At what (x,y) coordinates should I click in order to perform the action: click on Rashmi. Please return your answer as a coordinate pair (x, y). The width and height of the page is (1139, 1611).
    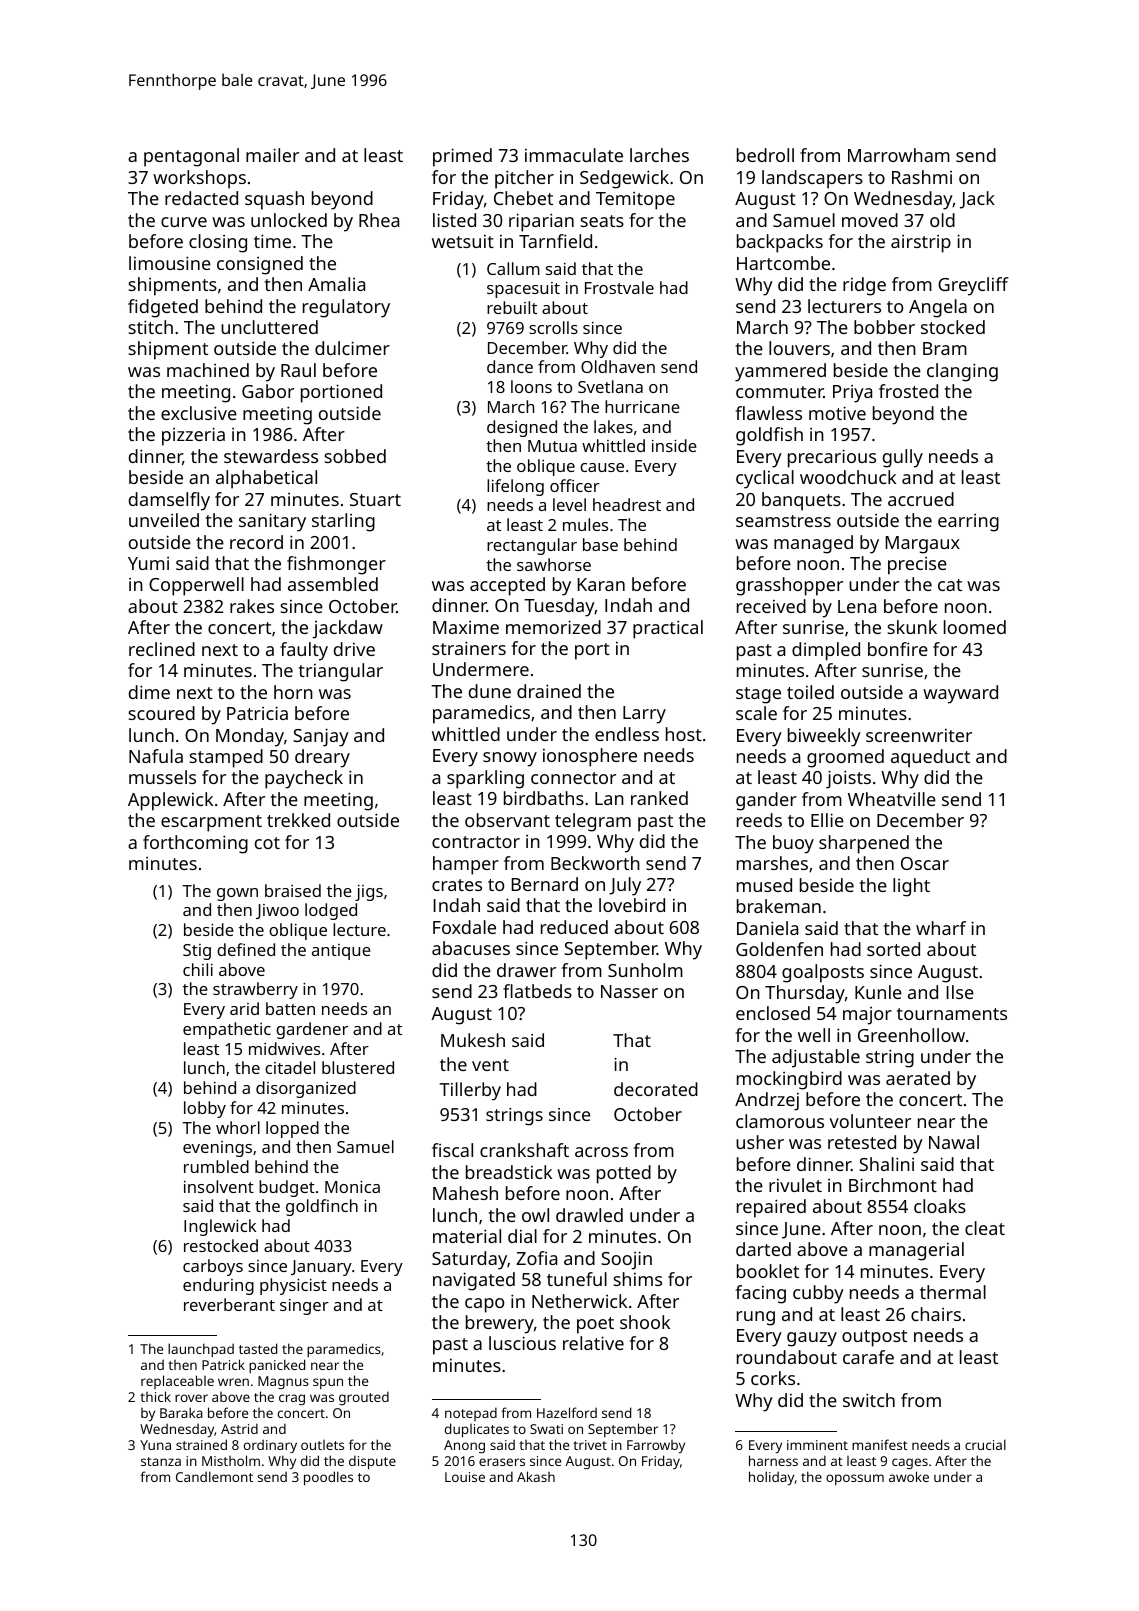
    Looking at the image, I should click on (922, 177).
